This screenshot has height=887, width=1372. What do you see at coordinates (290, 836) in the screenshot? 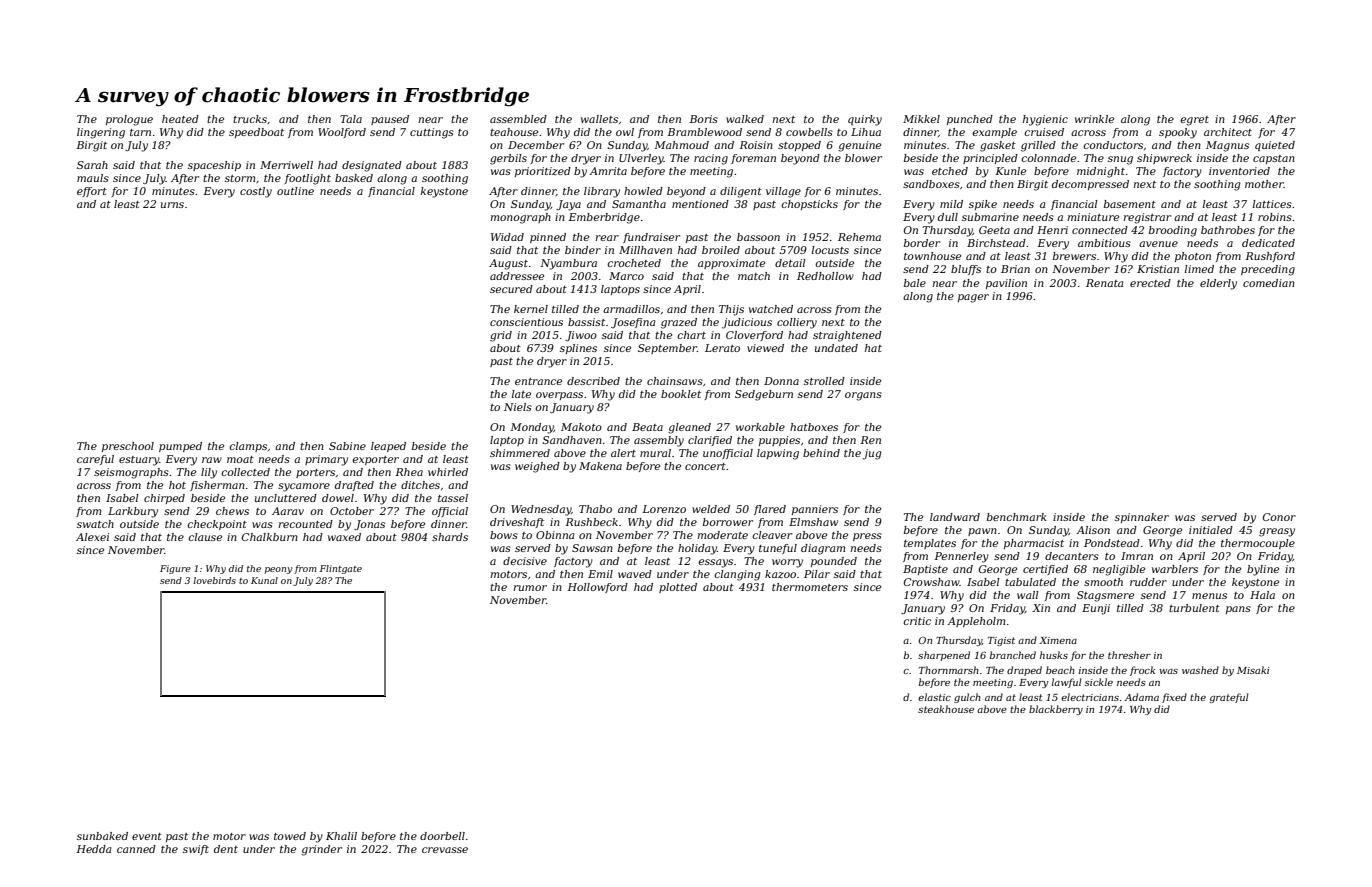
I see `towed` at bounding box center [290, 836].
